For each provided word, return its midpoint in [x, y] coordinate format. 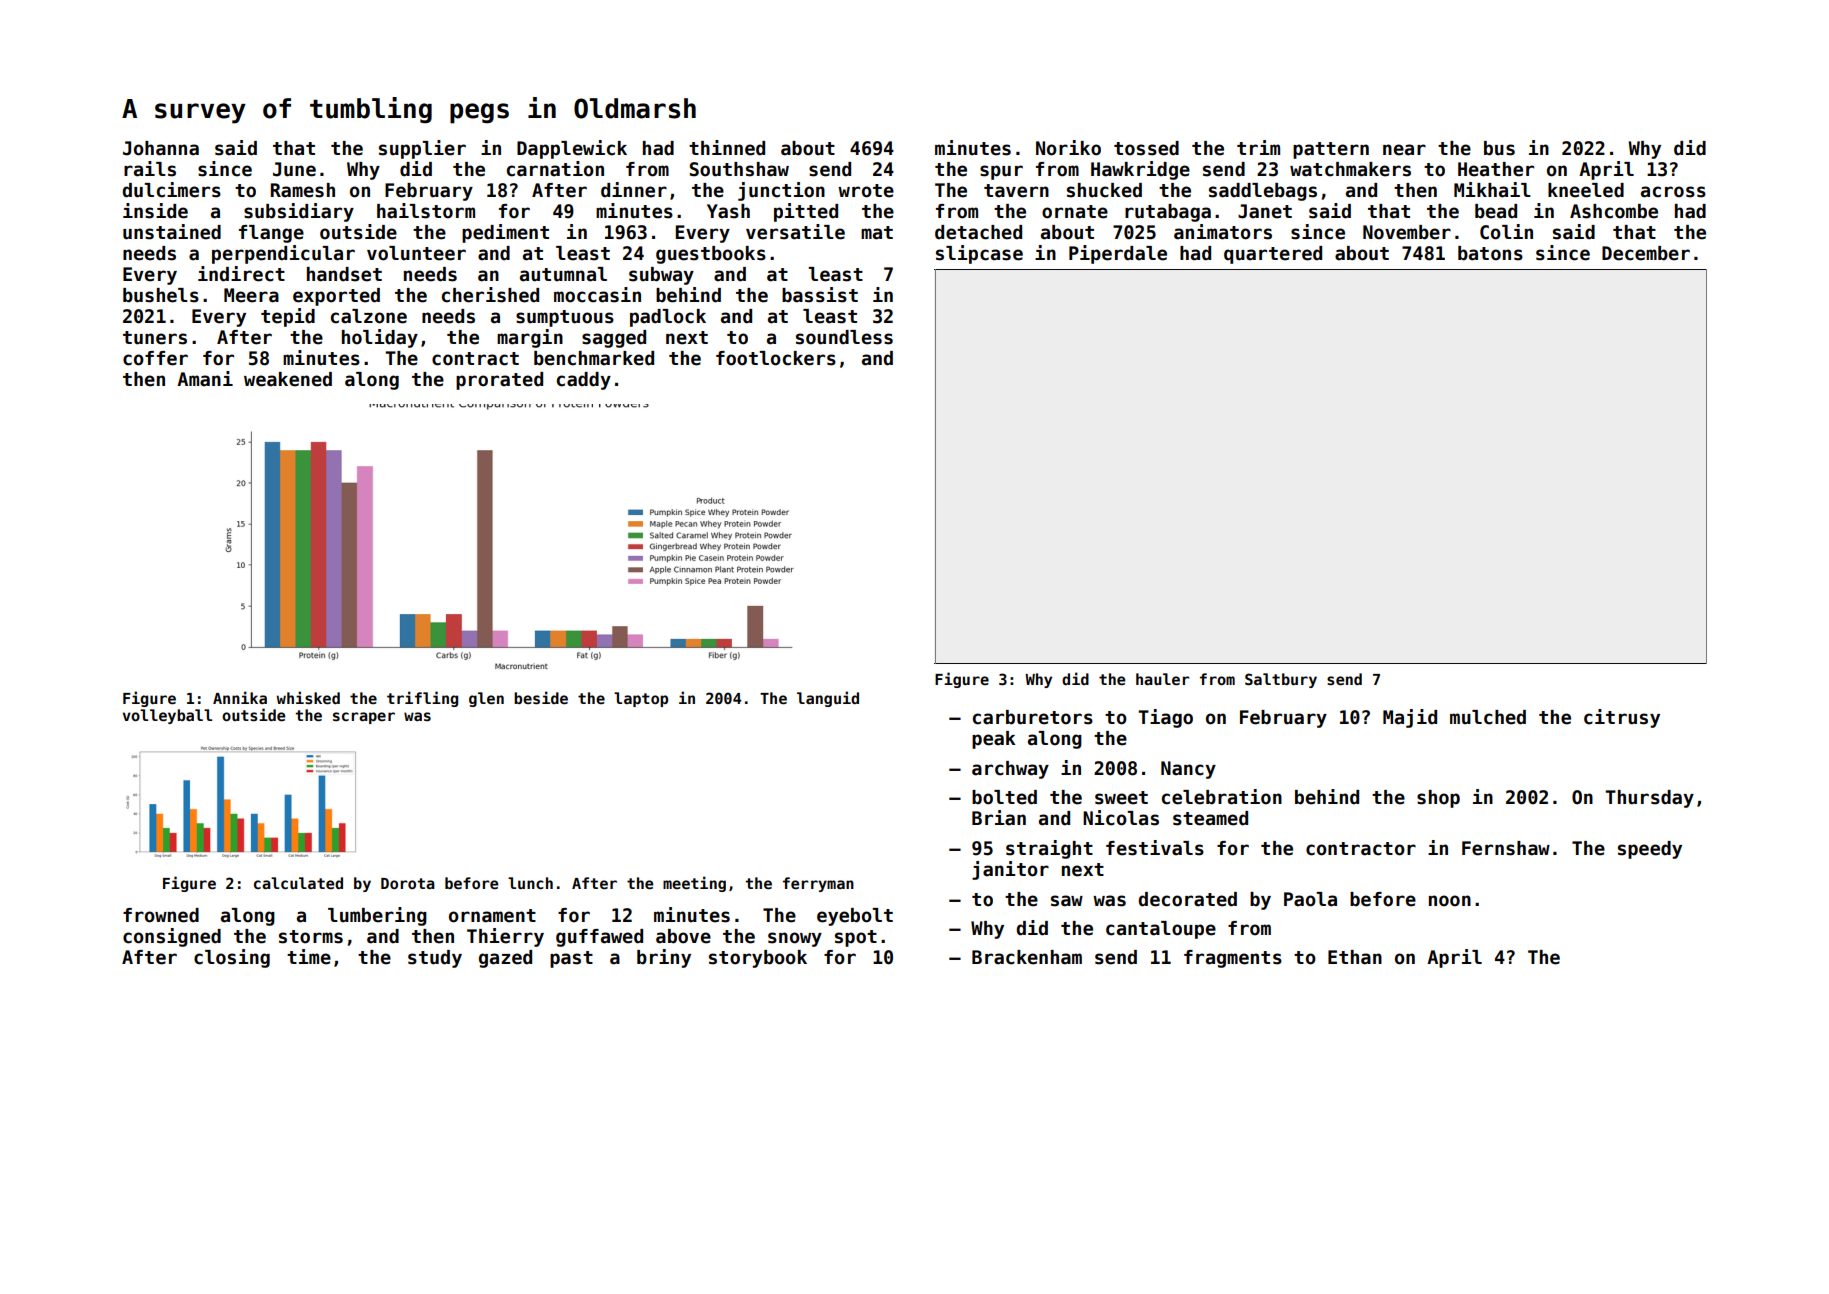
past [571, 959]
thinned [727, 148]
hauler [1163, 679]
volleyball [167, 716]
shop [1438, 799]
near [1404, 150]
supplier [422, 149]
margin [530, 338]
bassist [820, 295]
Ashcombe [1614, 211]
